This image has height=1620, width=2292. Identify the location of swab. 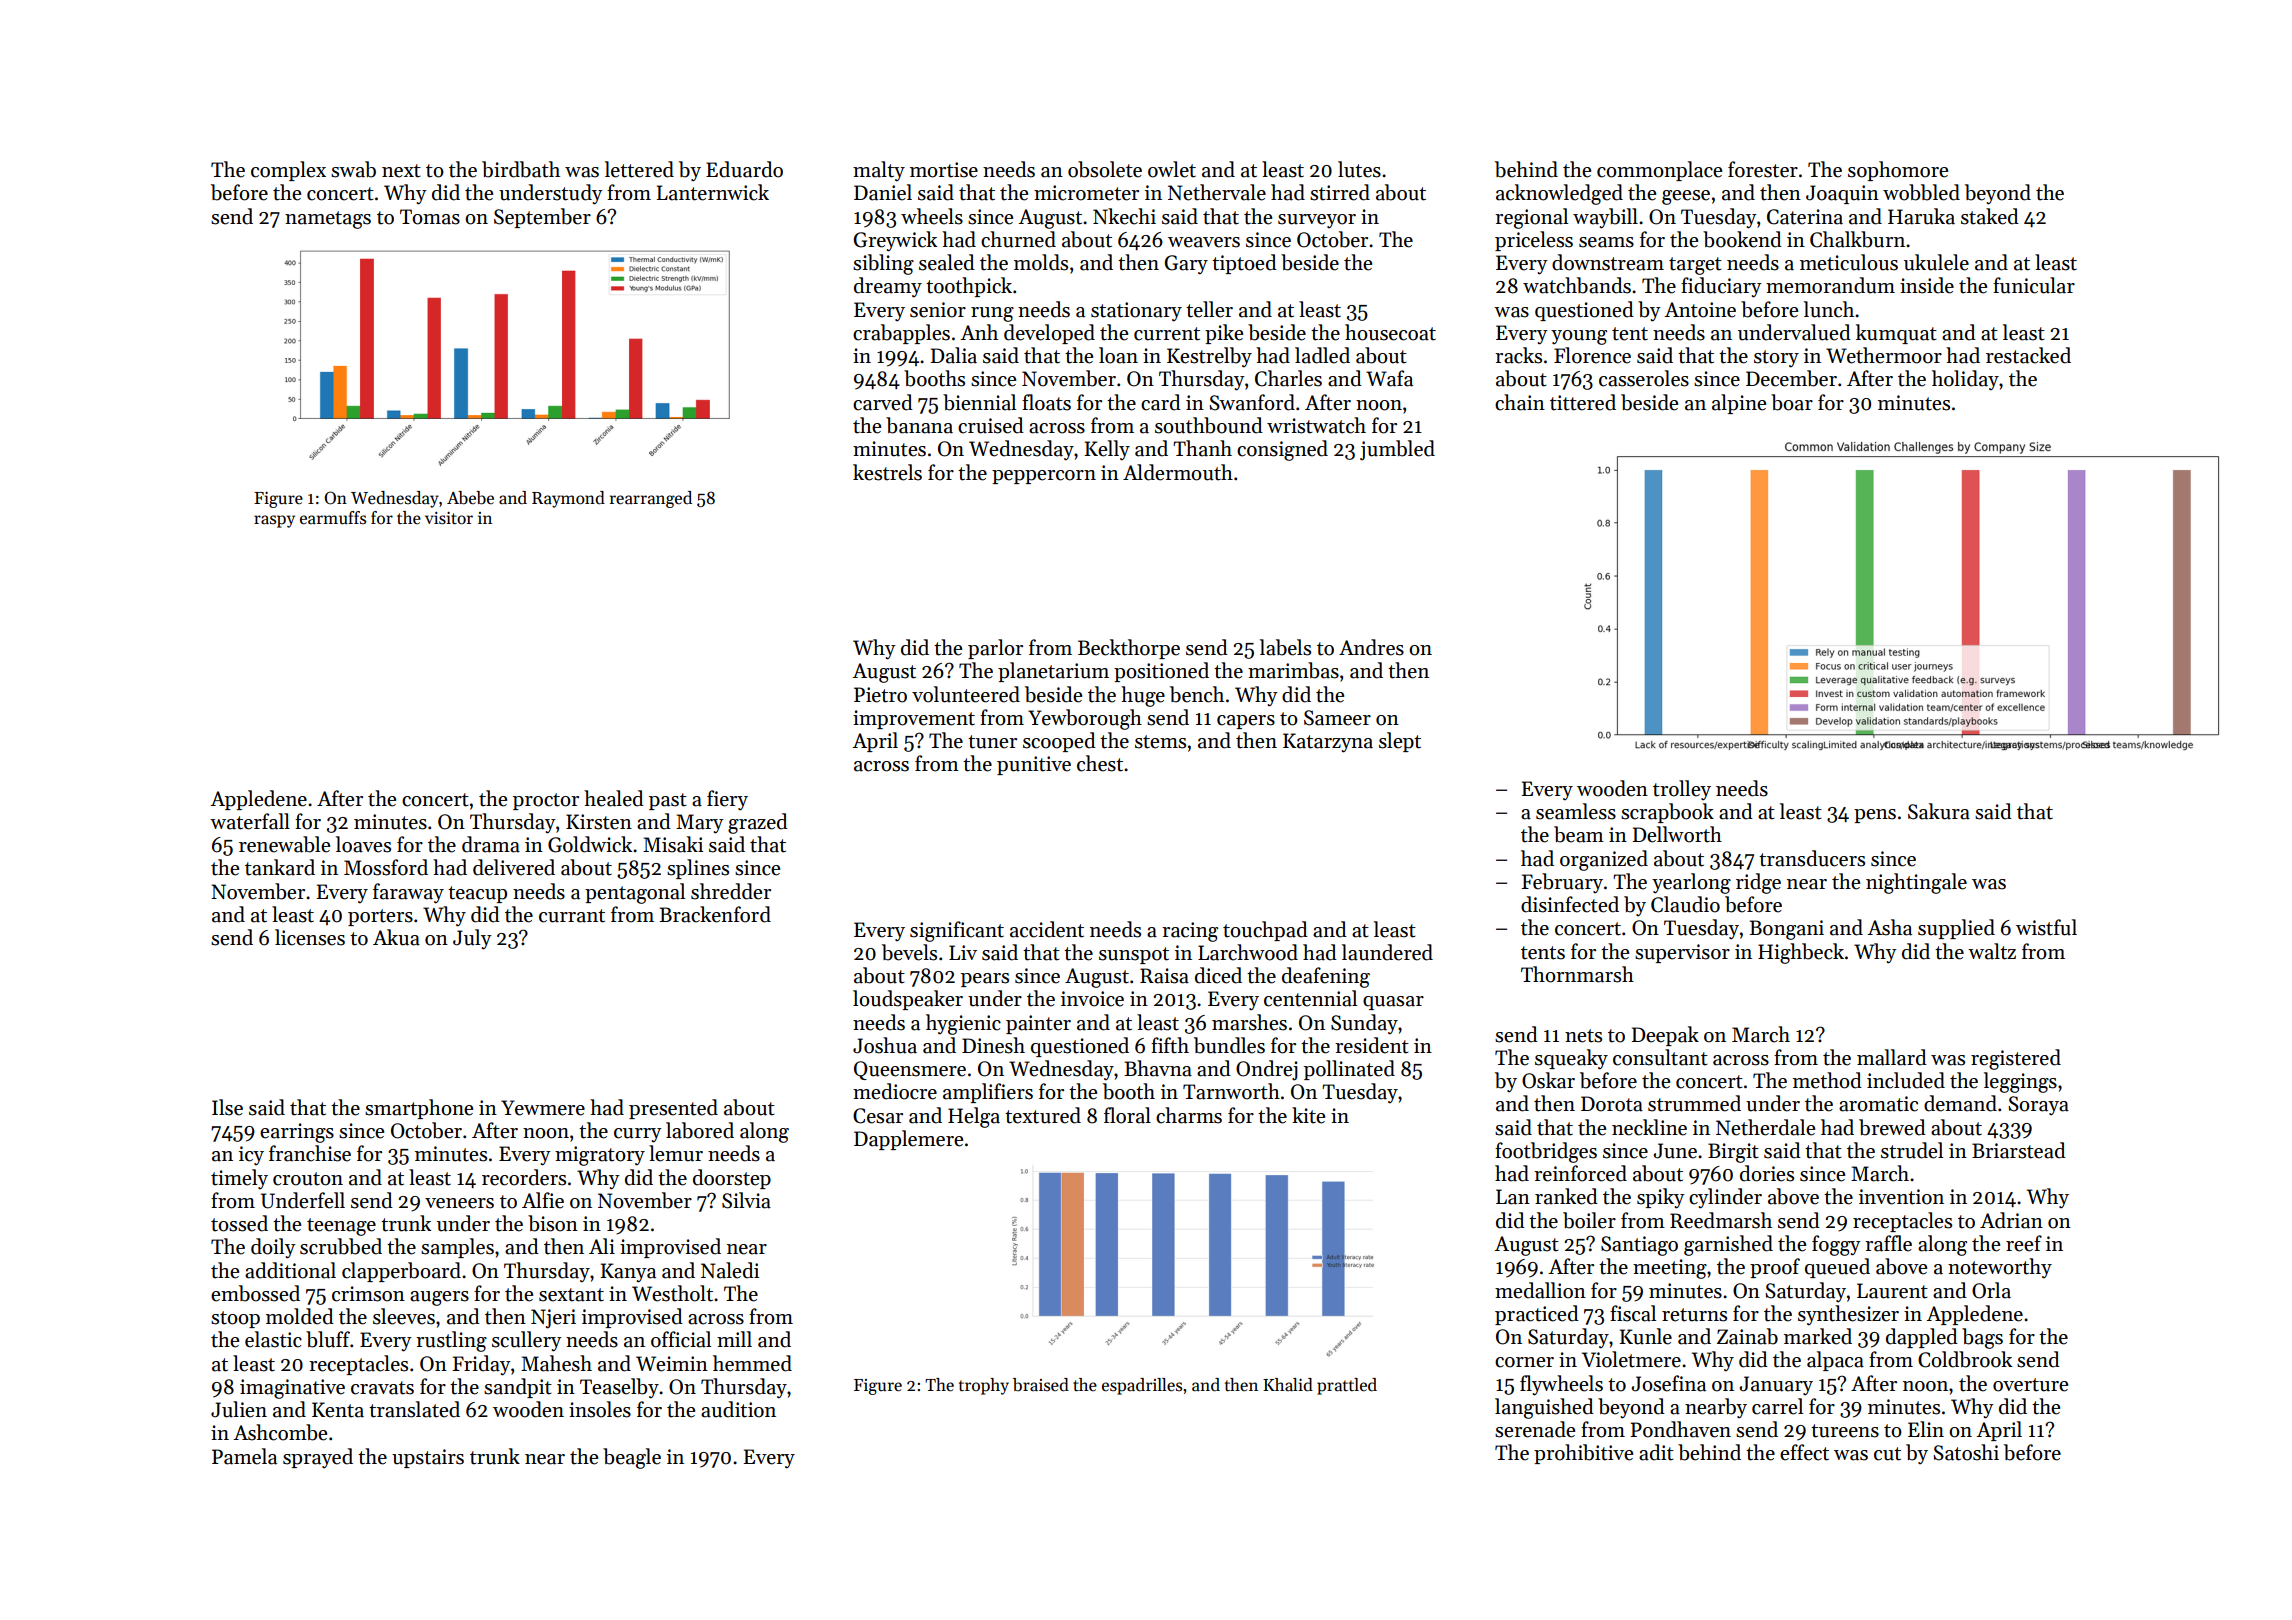
(353, 169).
